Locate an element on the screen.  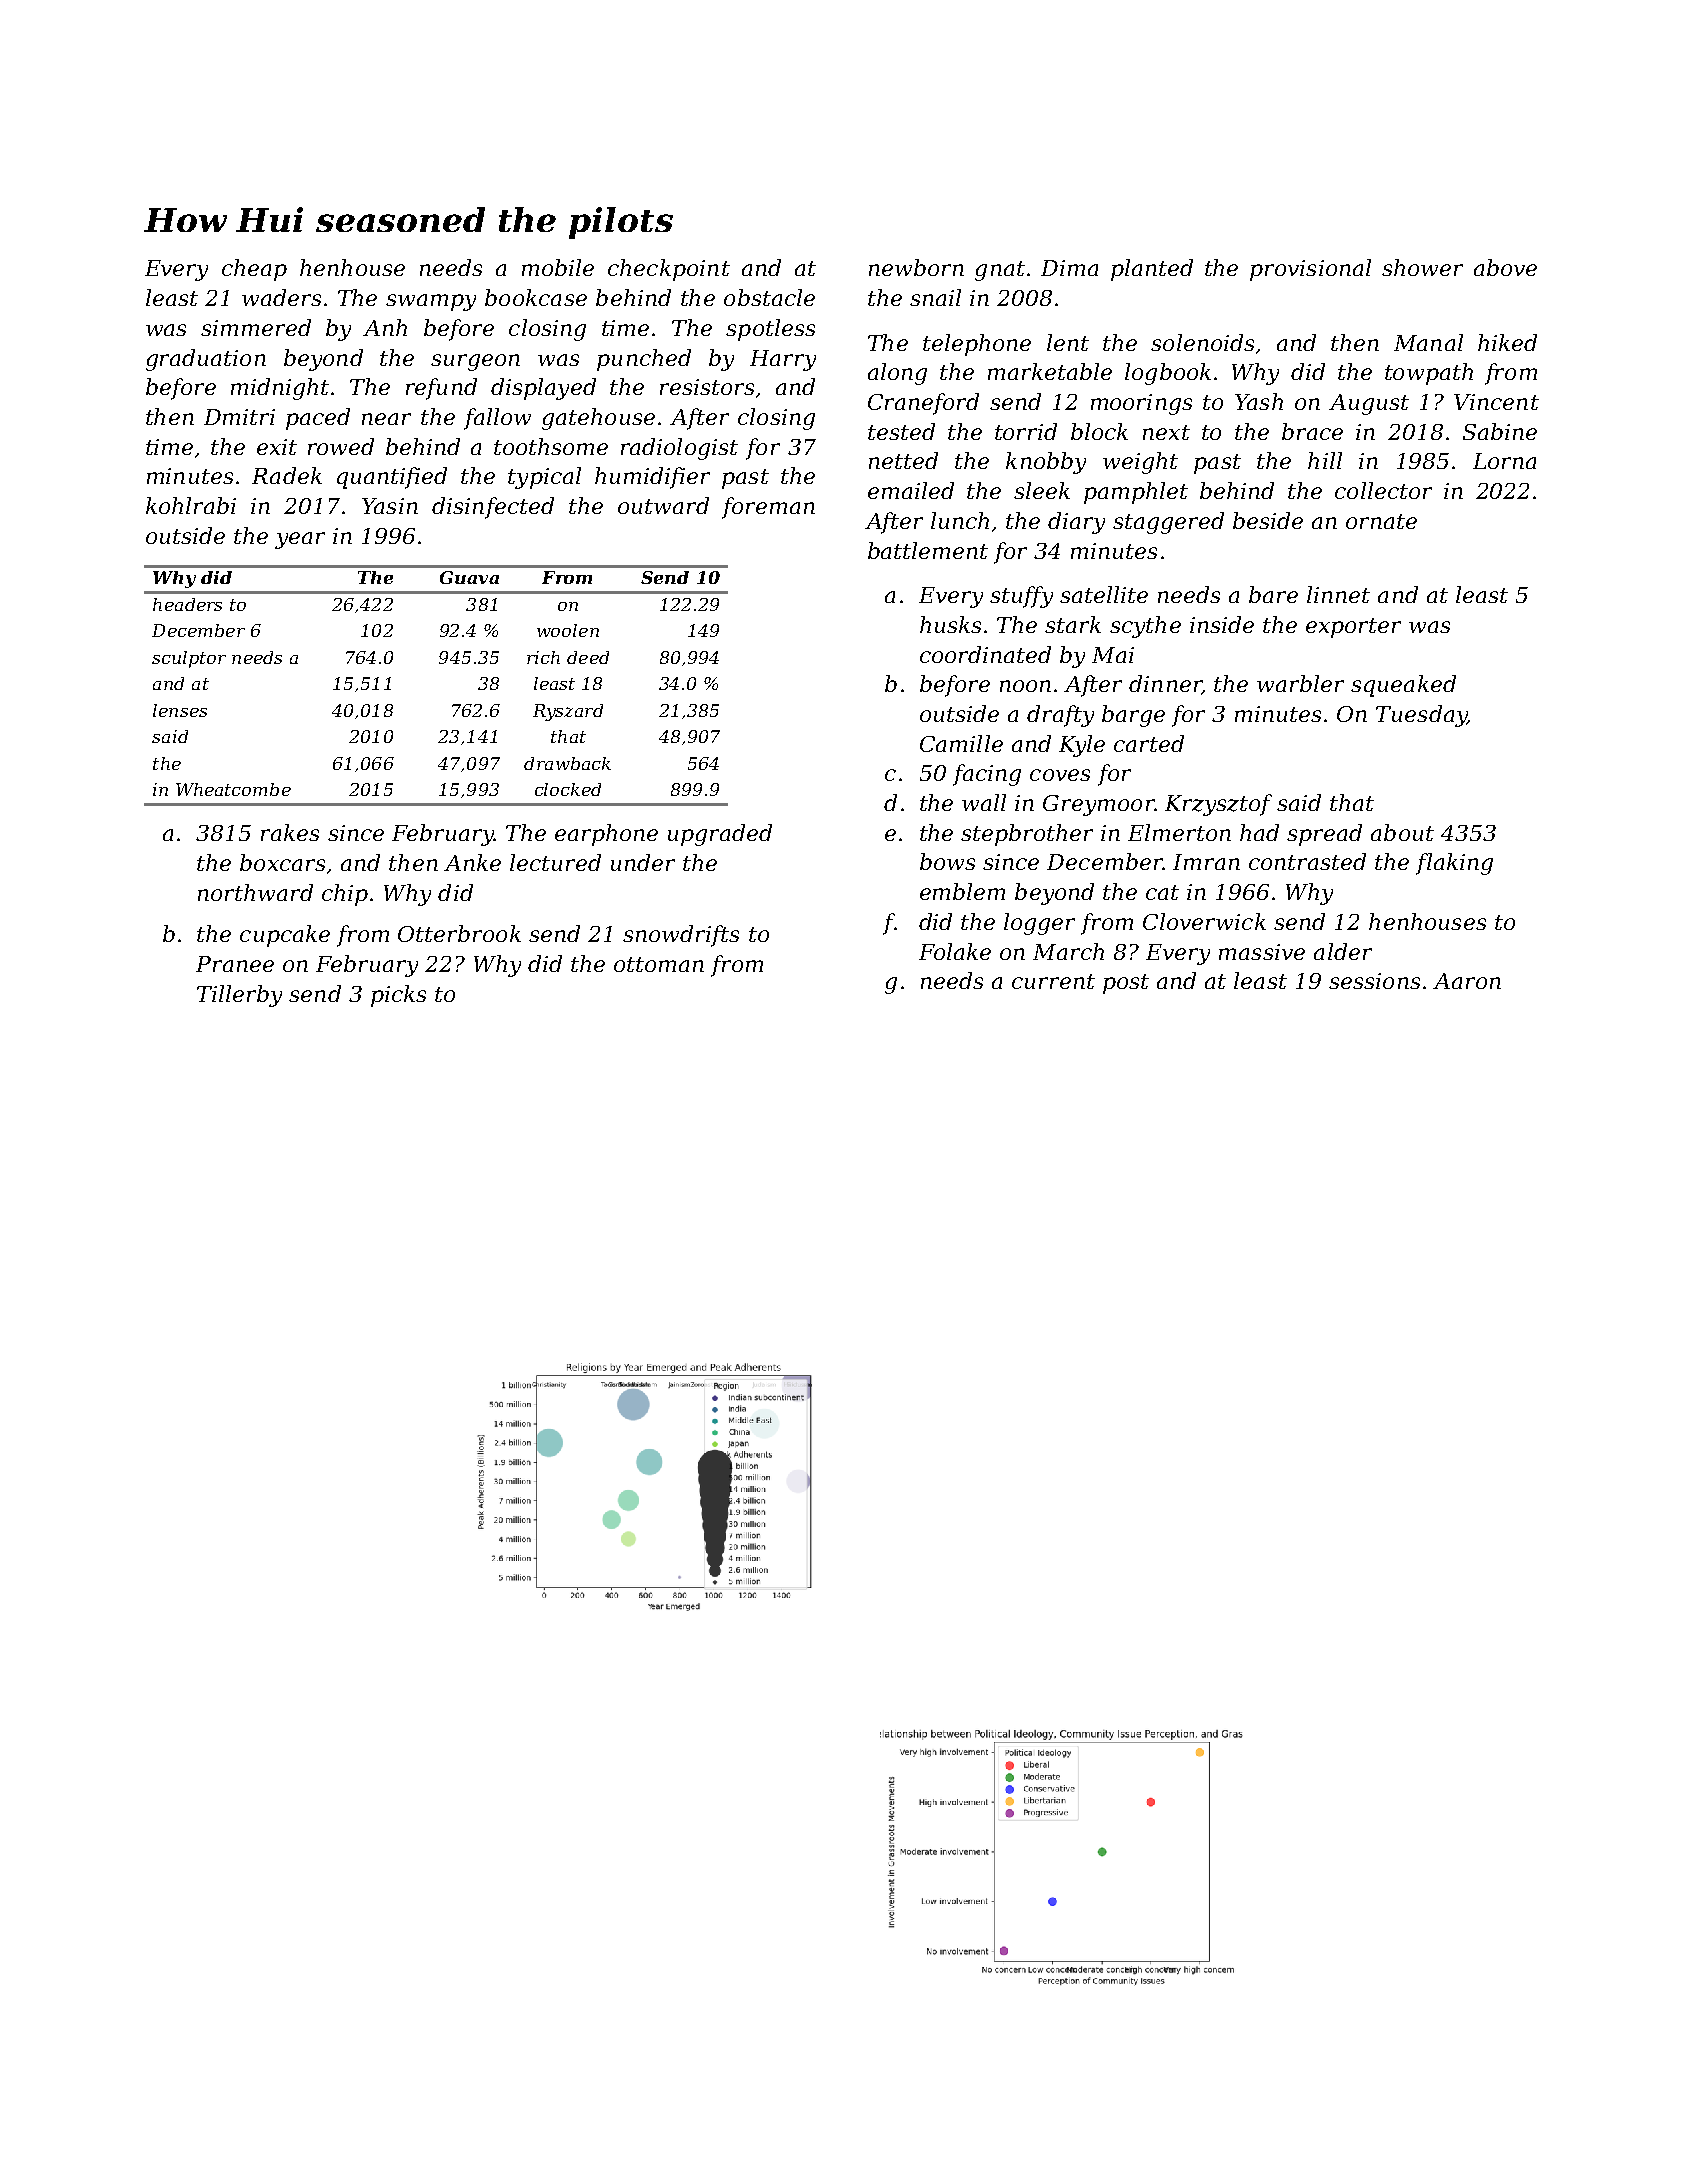
coordinated is located at coordinates (985, 654).
